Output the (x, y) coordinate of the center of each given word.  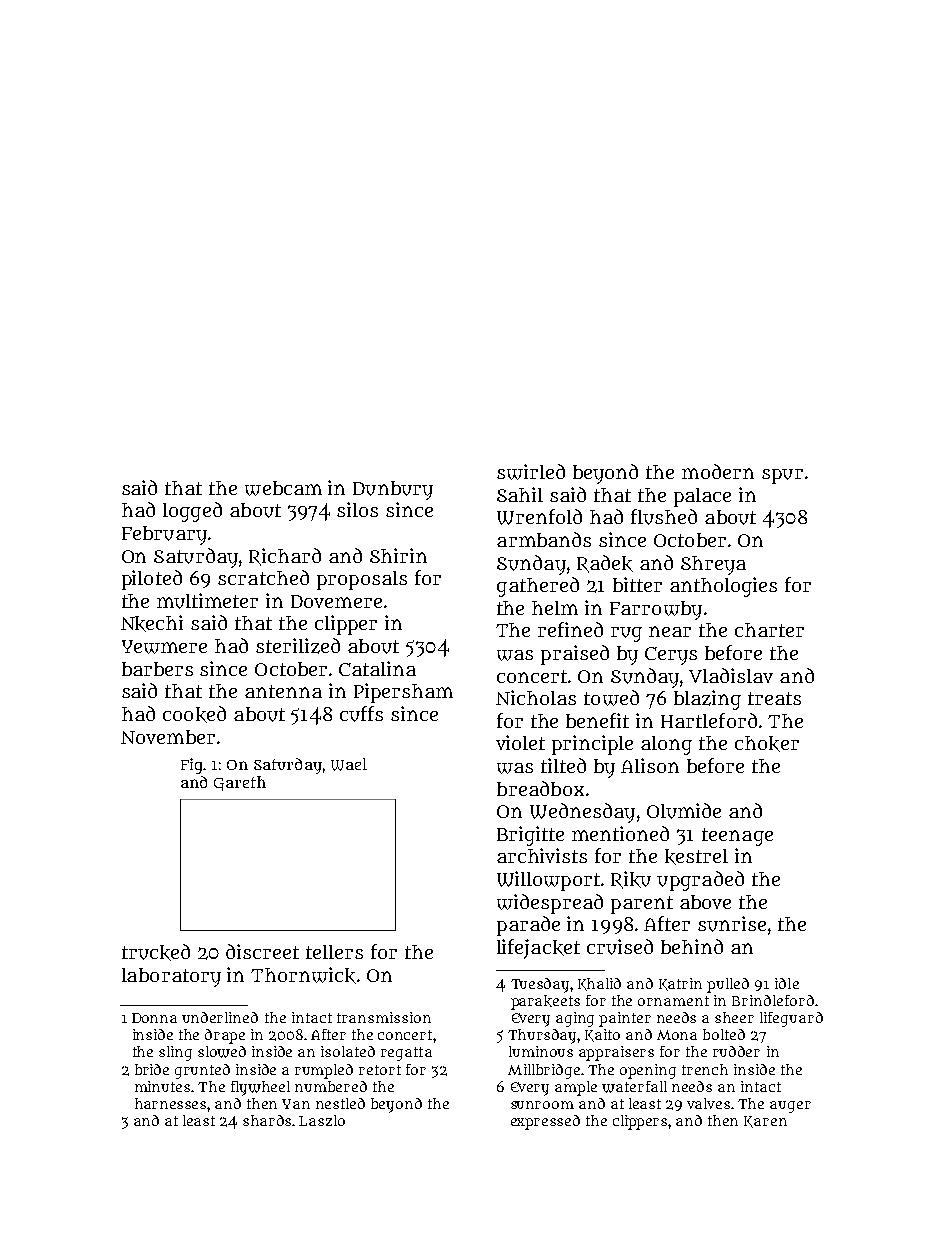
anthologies (723, 587)
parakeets (545, 1002)
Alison (650, 765)
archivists (542, 855)
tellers (334, 952)
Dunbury (393, 490)
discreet (262, 951)
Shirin (398, 555)
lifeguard (791, 1019)
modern (718, 471)
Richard (285, 557)
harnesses (170, 1103)
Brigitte (530, 836)
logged (192, 512)
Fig (191, 766)
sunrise (732, 924)
